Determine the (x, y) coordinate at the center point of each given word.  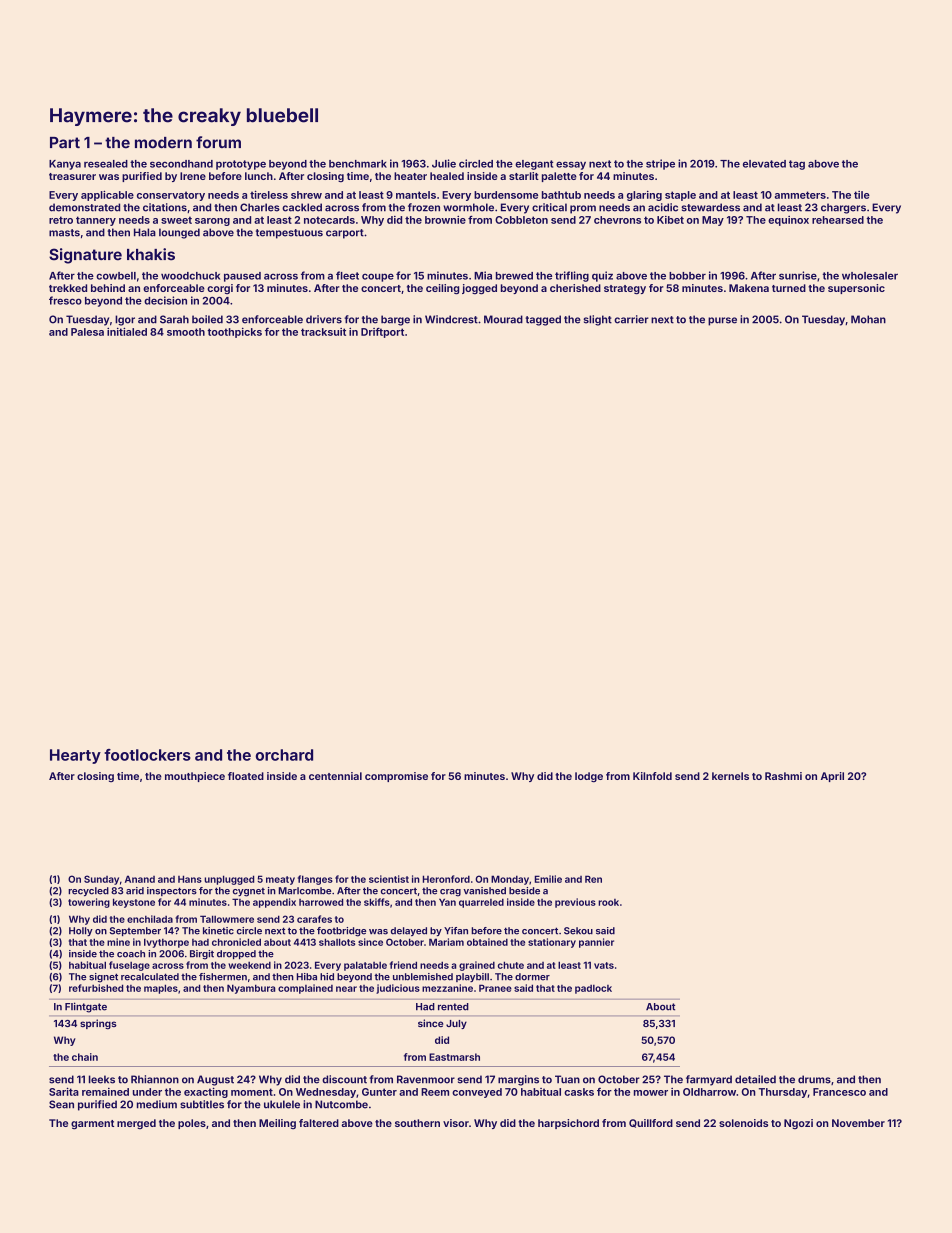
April (832, 777)
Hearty (75, 756)
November (858, 1123)
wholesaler (870, 276)
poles (192, 1124)
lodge (589, 777)
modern (163, 143)
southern (417, 1123)
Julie (444, 163)
